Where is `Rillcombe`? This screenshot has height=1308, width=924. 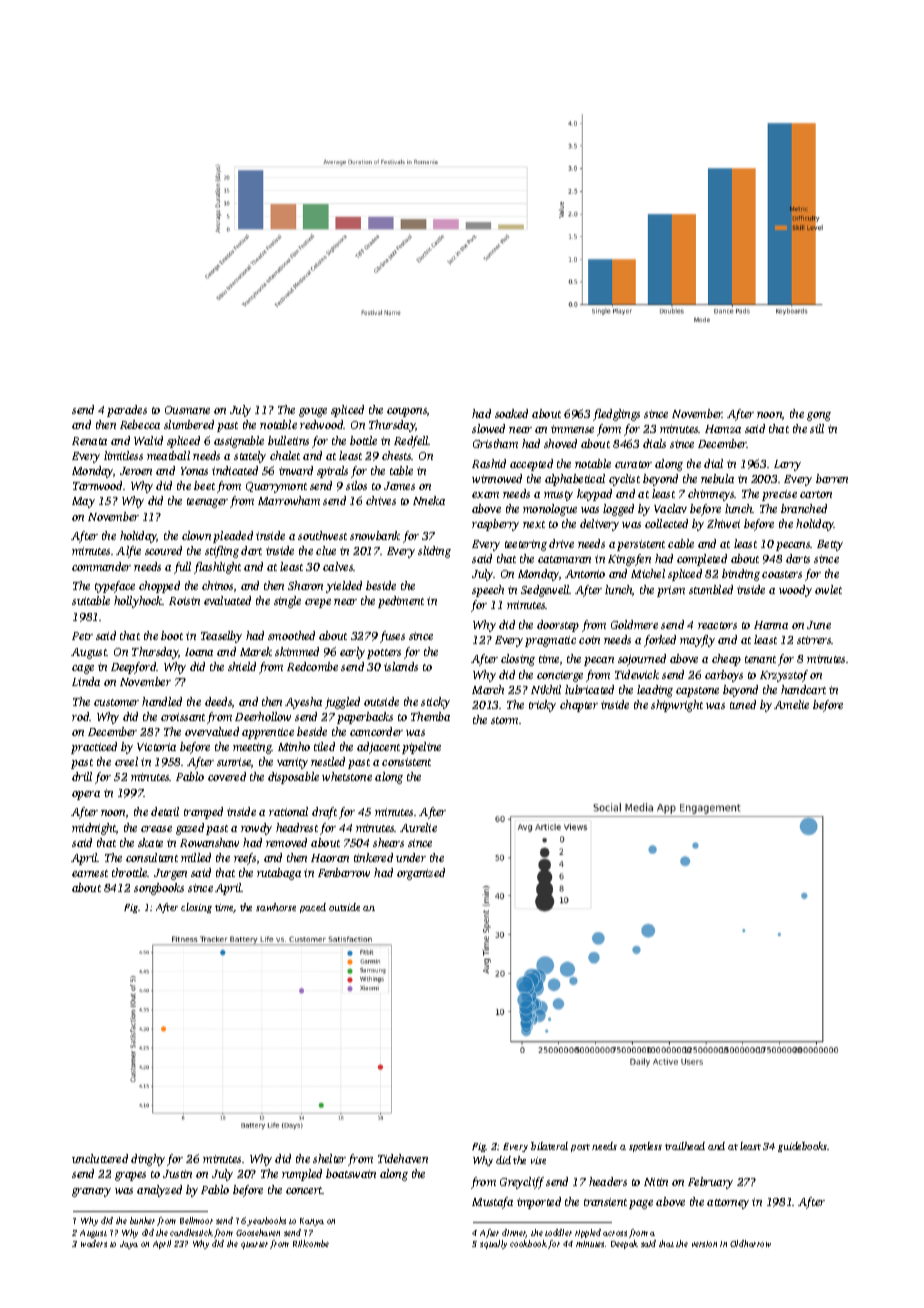
Rillcombe is located at coordinates (311, 1243).
